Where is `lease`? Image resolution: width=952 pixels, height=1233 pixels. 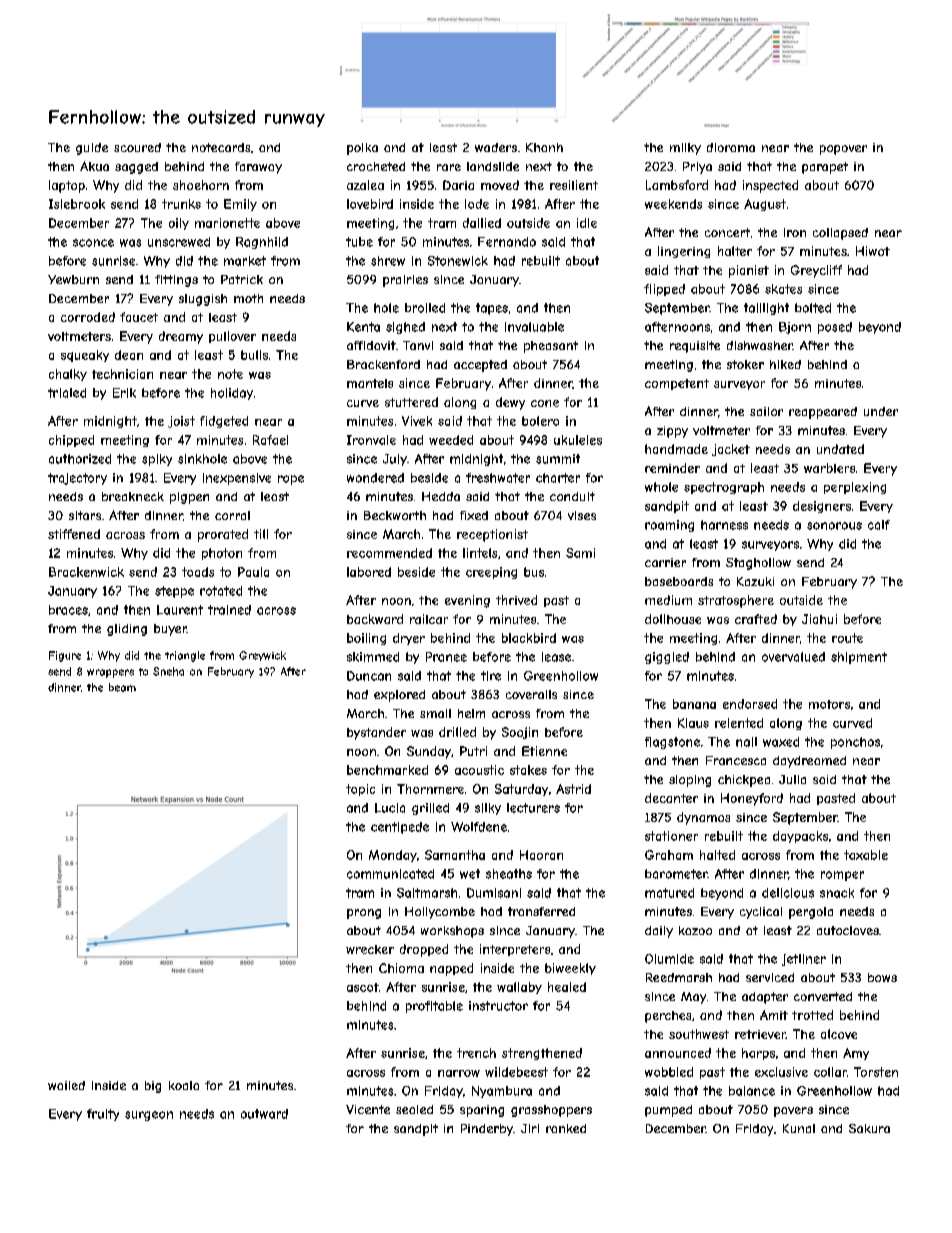 lease is located at coordinates (556, 657).
